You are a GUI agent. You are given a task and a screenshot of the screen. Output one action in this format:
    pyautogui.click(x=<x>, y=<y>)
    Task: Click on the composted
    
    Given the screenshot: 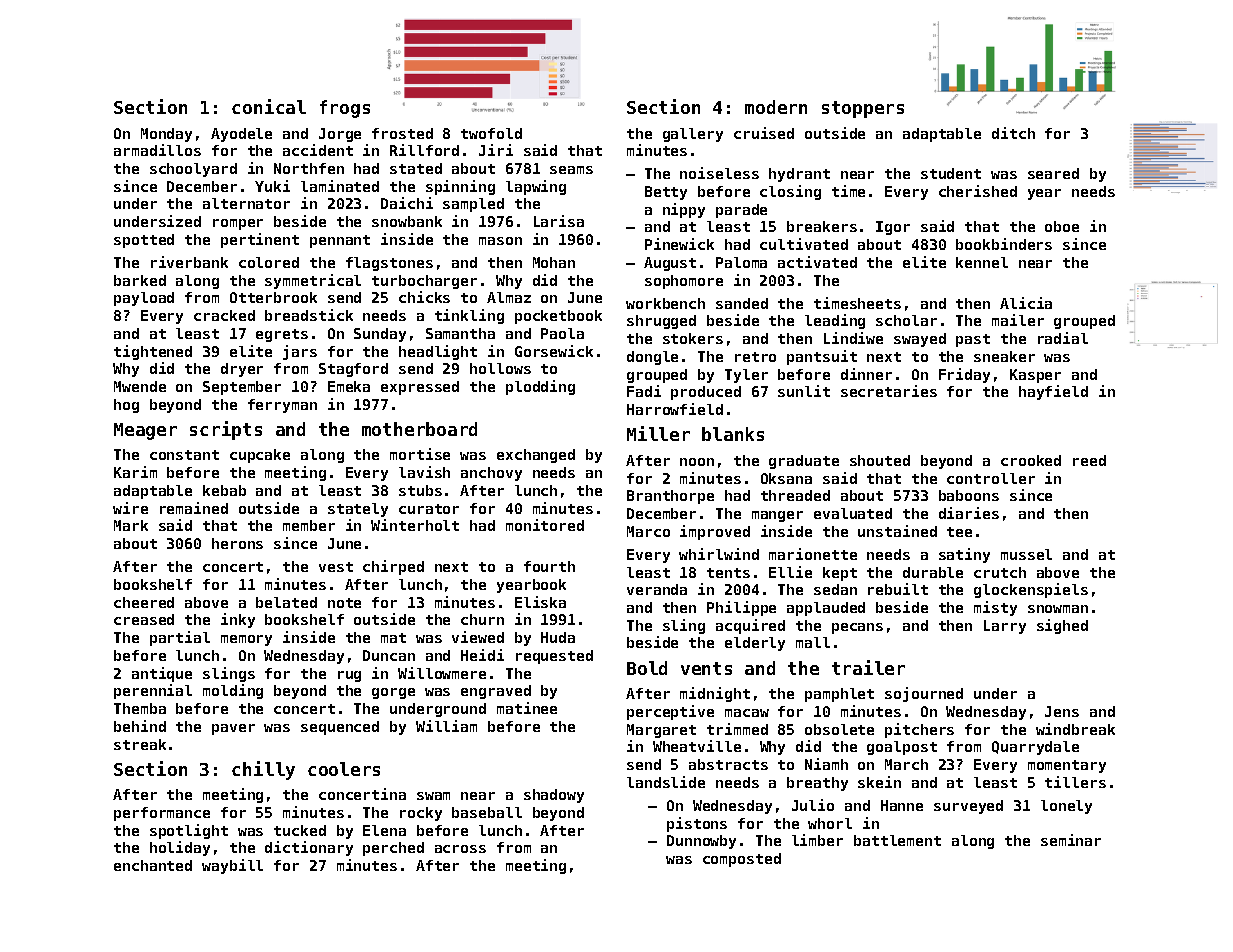 What is the action you would take?
    pyautogui.click(x=742, y=860)
